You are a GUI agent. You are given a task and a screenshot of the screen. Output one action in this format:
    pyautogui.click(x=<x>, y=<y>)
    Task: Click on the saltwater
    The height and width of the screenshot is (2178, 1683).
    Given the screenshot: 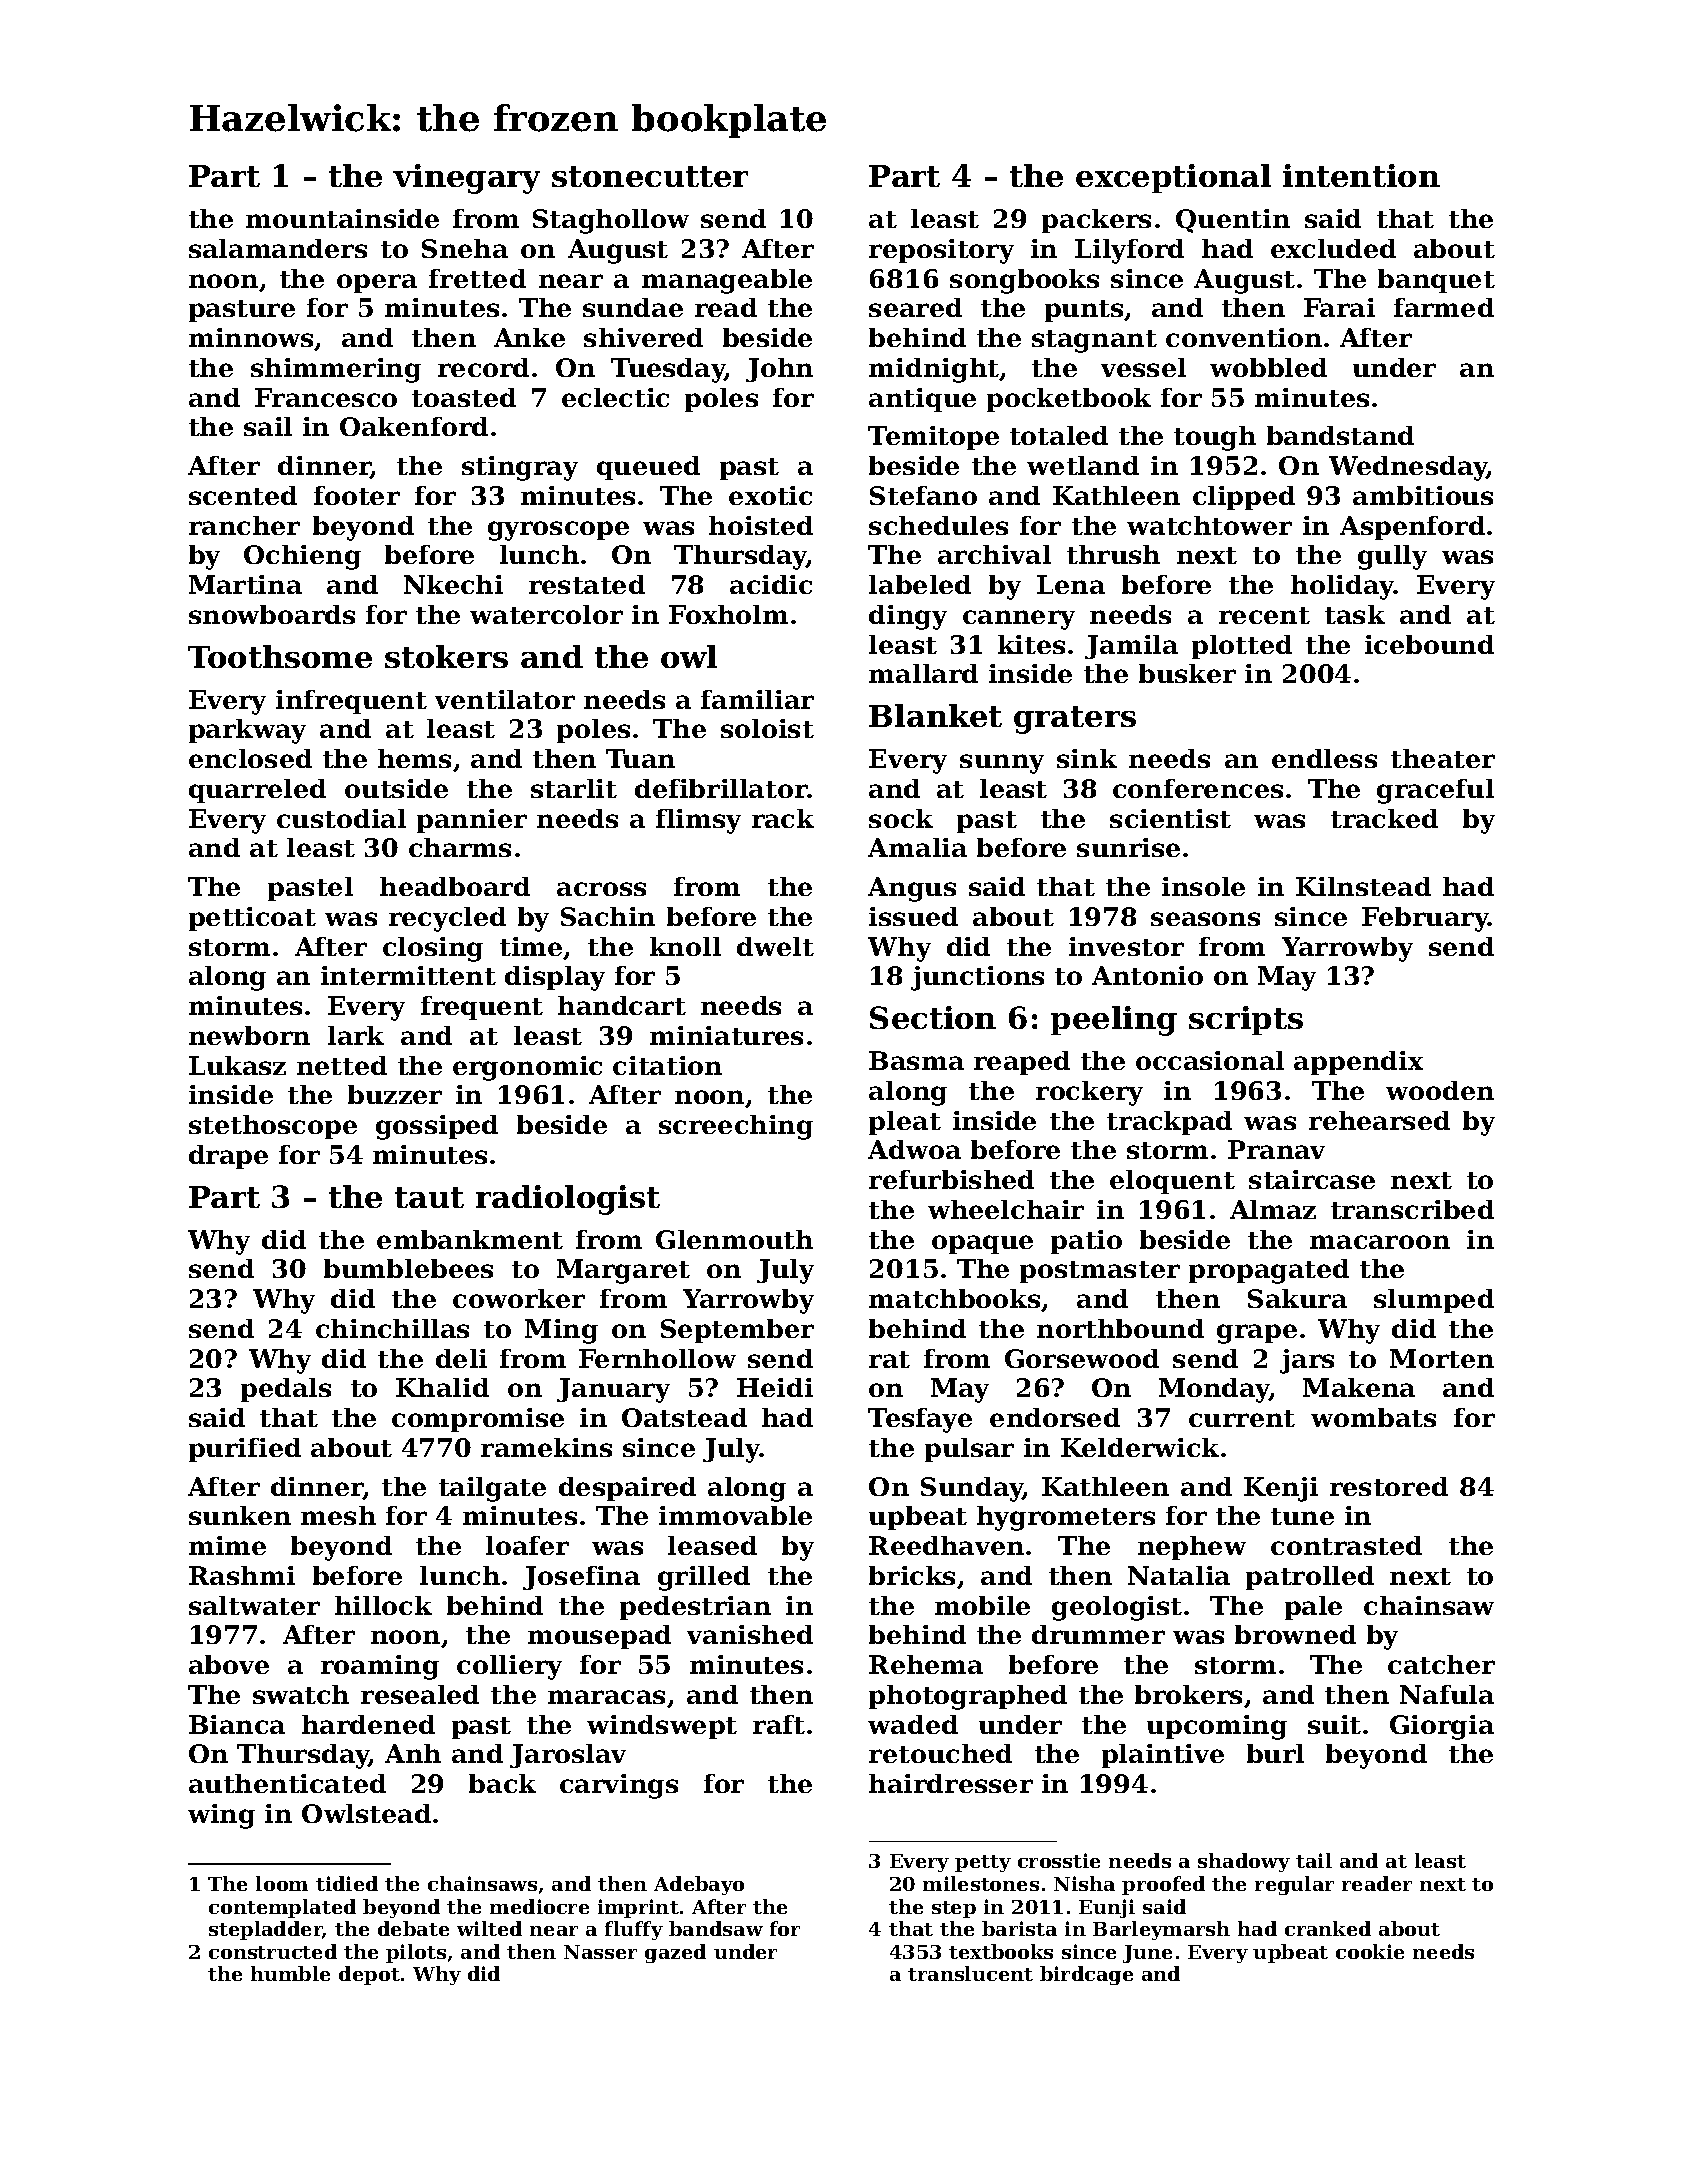 What is the action you would take?
    pyautogui.click(x=254, y=1605)
